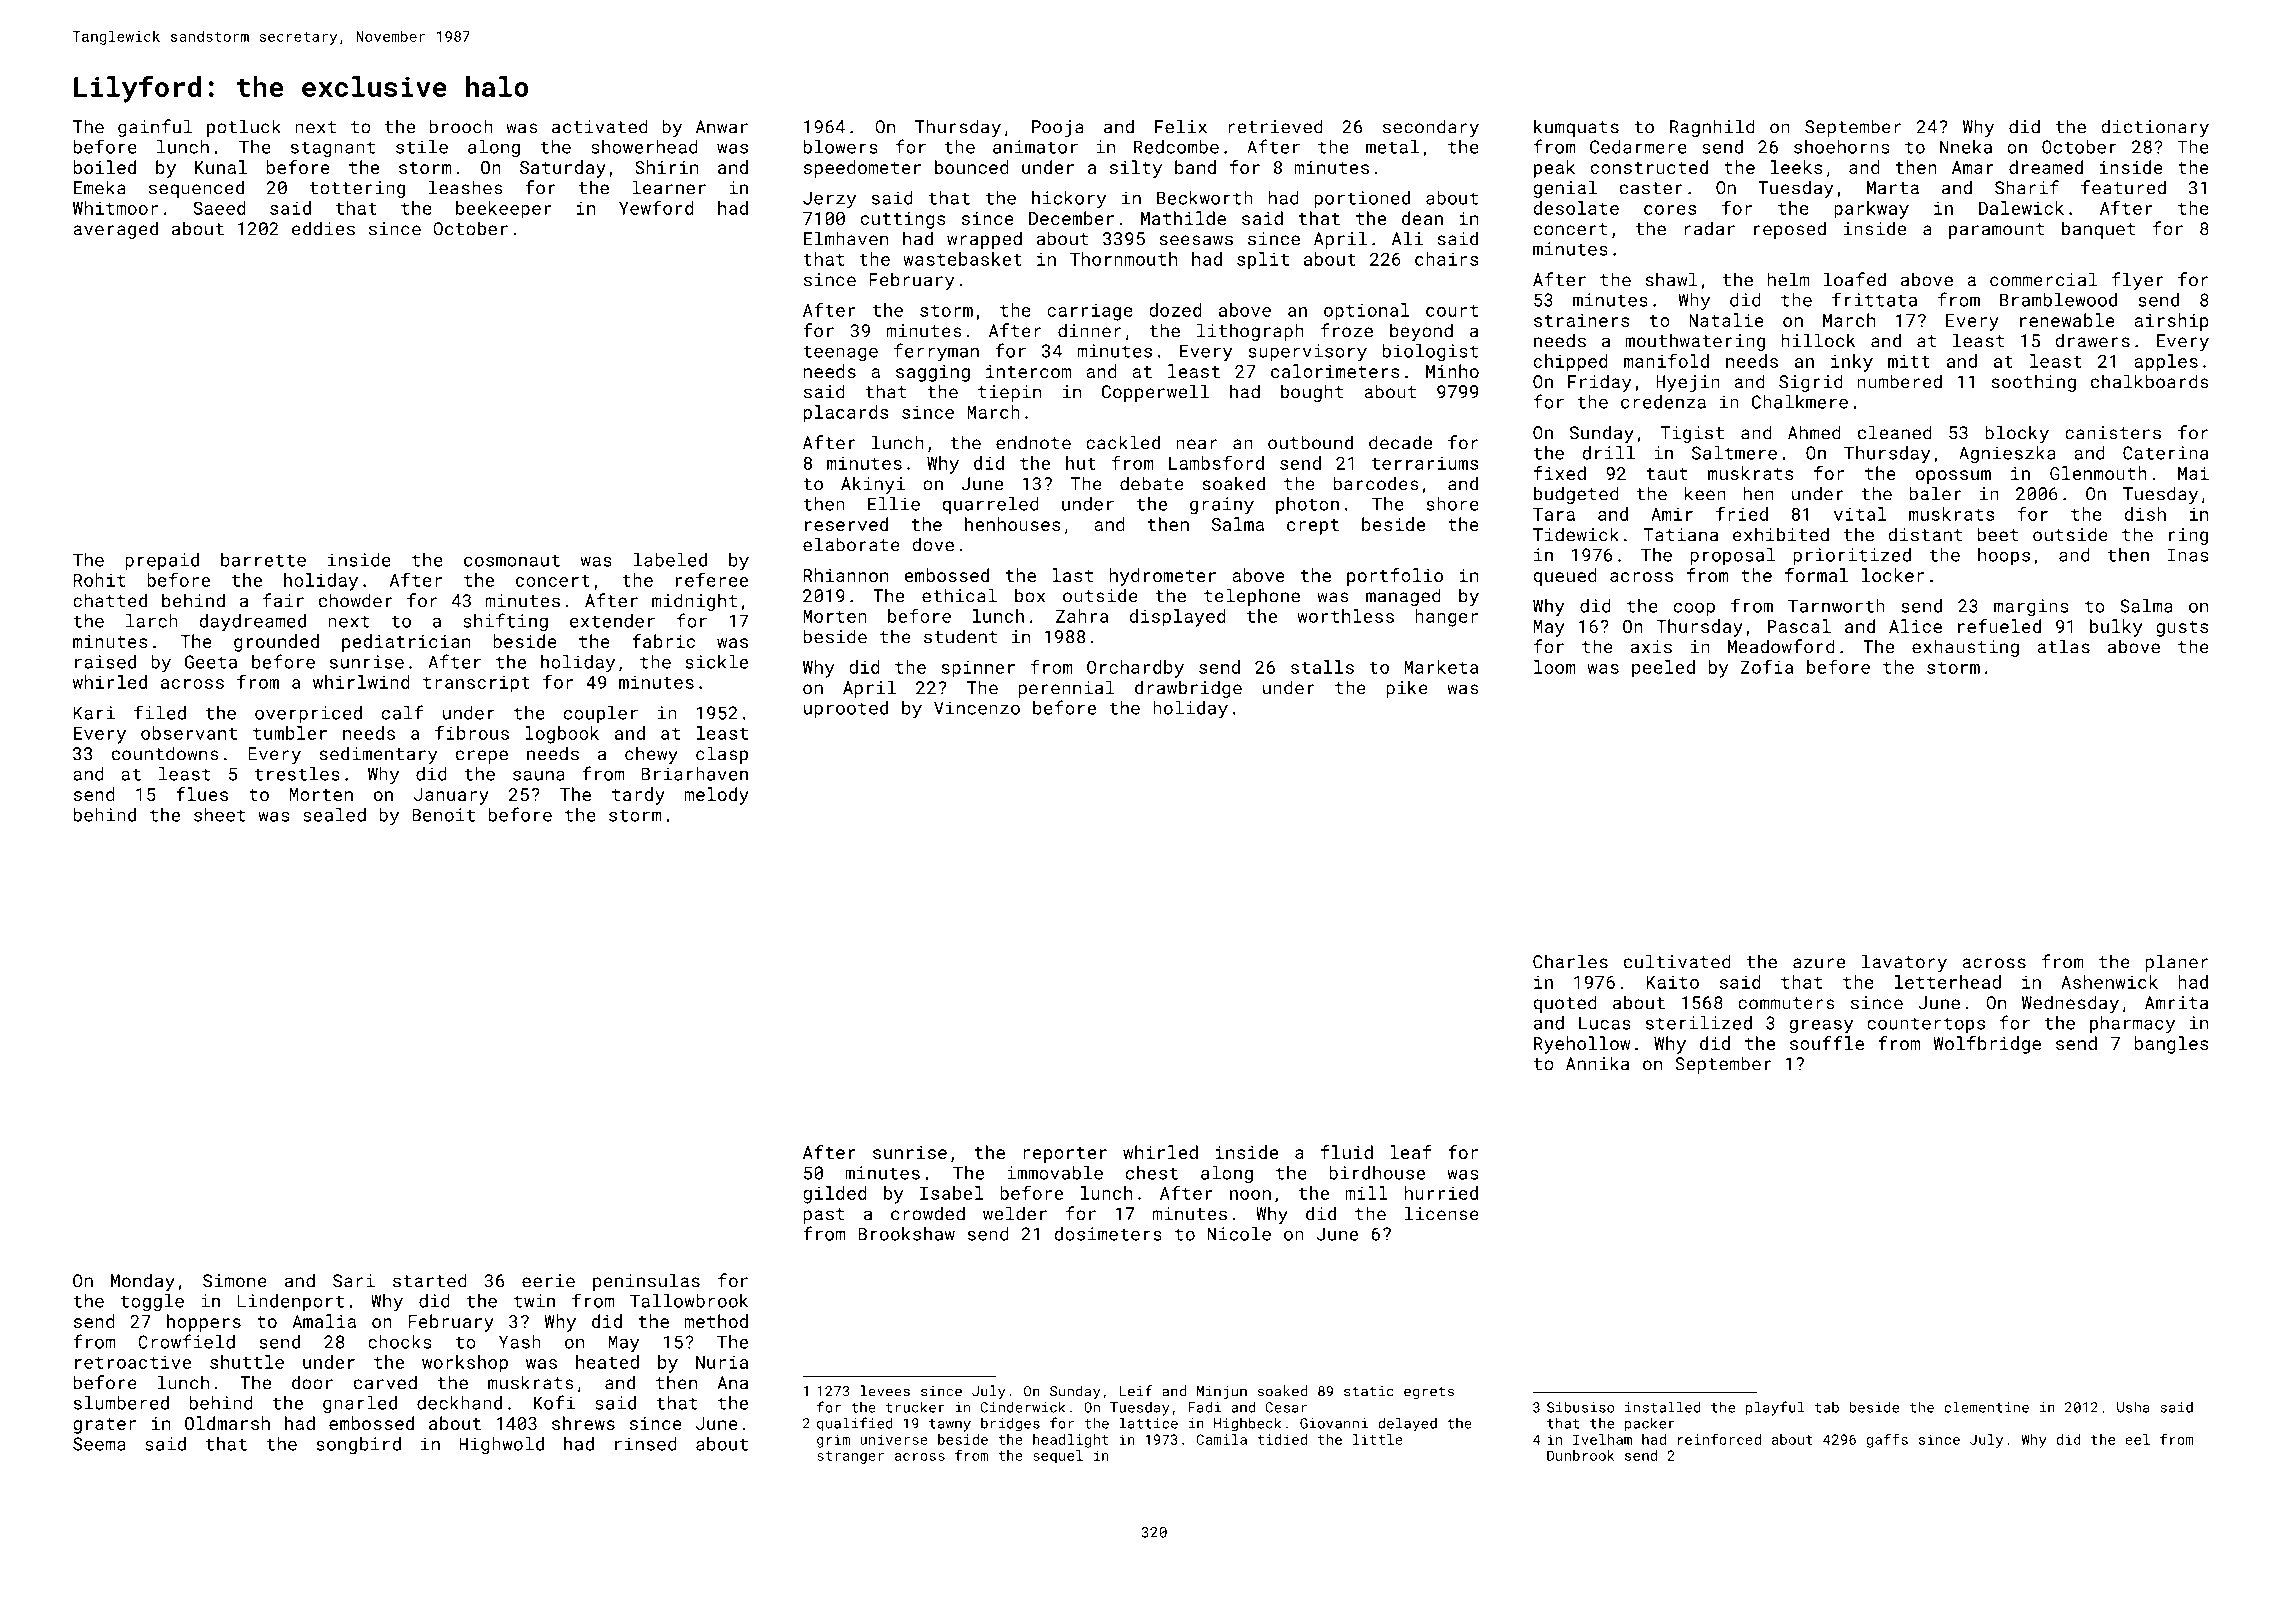  What do you see at coordinates (110, 600) in the image?
I see `chatted` at bounding box center [110, 600].
